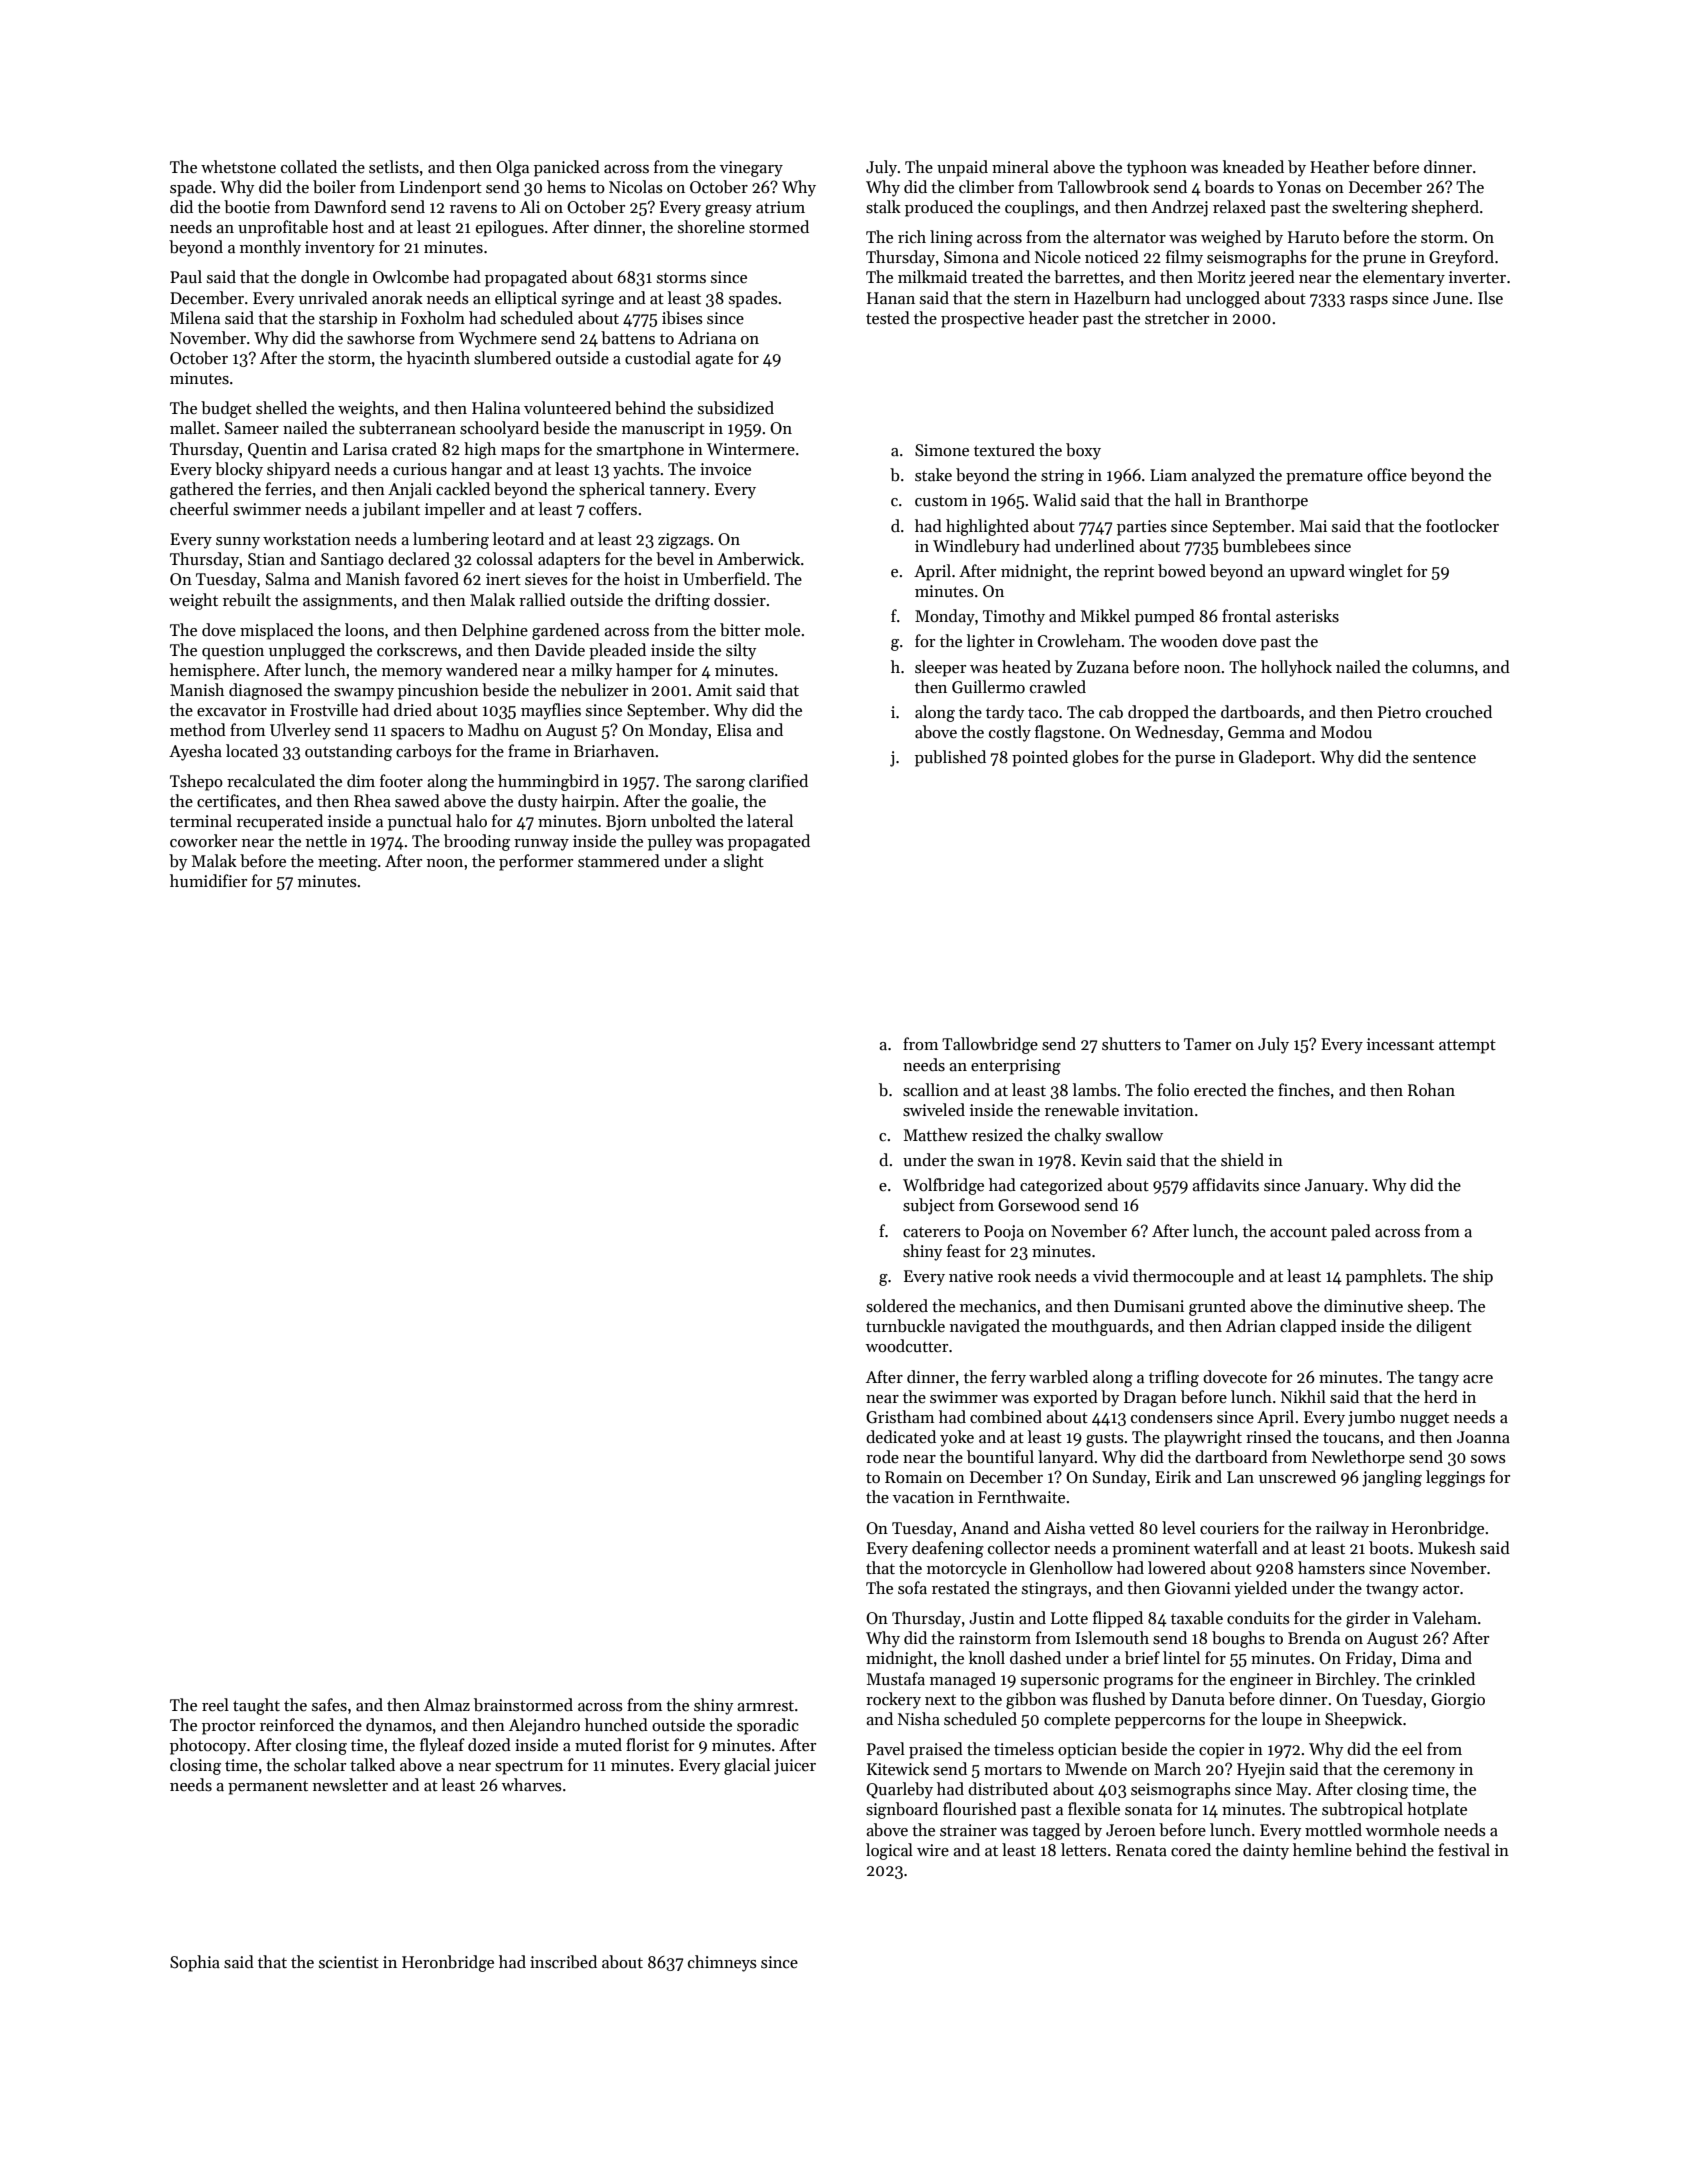 The width and height of the page is (1683, 2178). I want to click on Tallowbridge, so click(990, 1045).
